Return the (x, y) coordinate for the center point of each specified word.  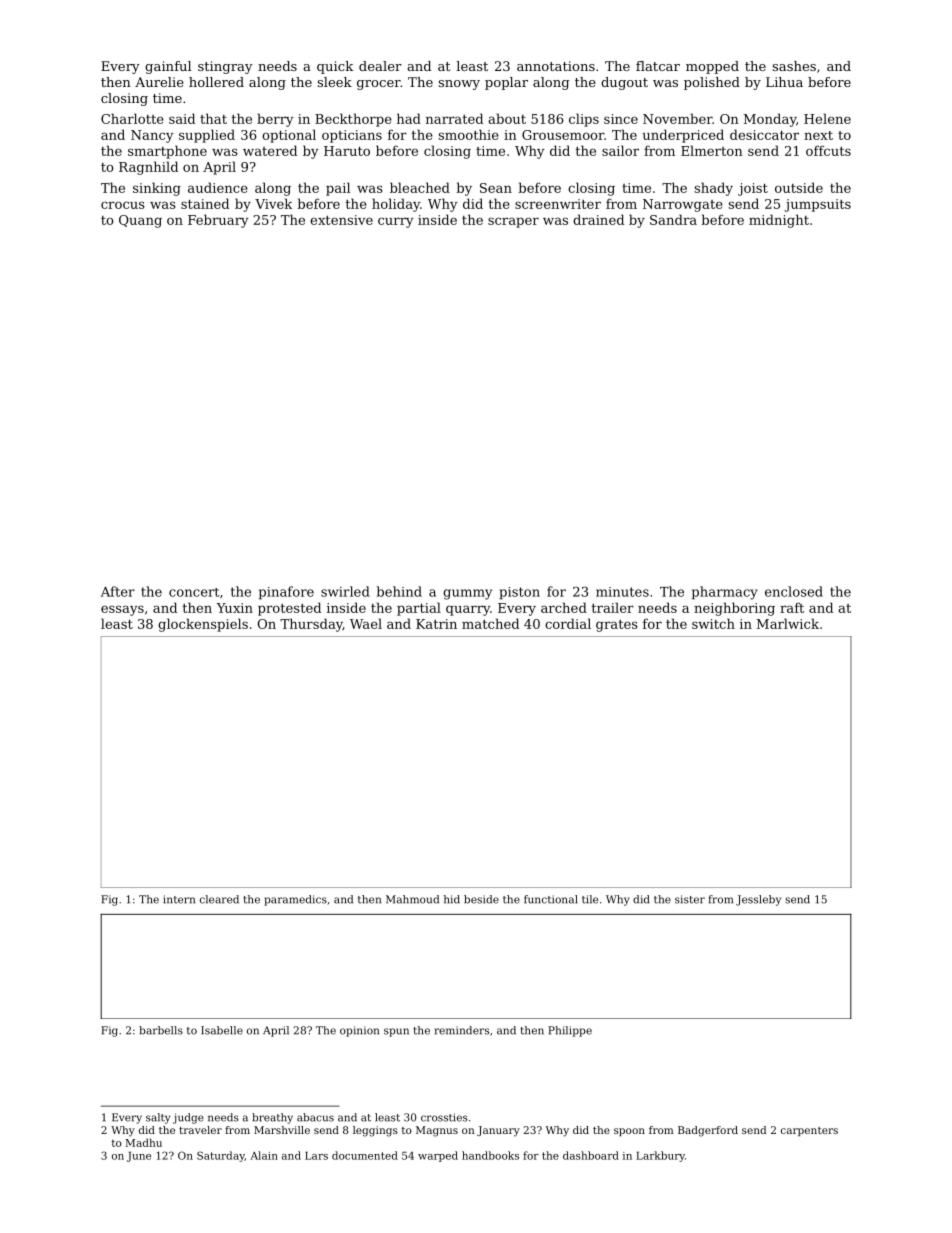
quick (335, 67)
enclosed (794, 591)
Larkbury (660, 1156)
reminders (462, 1030)
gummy (467, 594)
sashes (794, 66)
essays (122, 610)
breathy (272, 1118)
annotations (556, 66)
